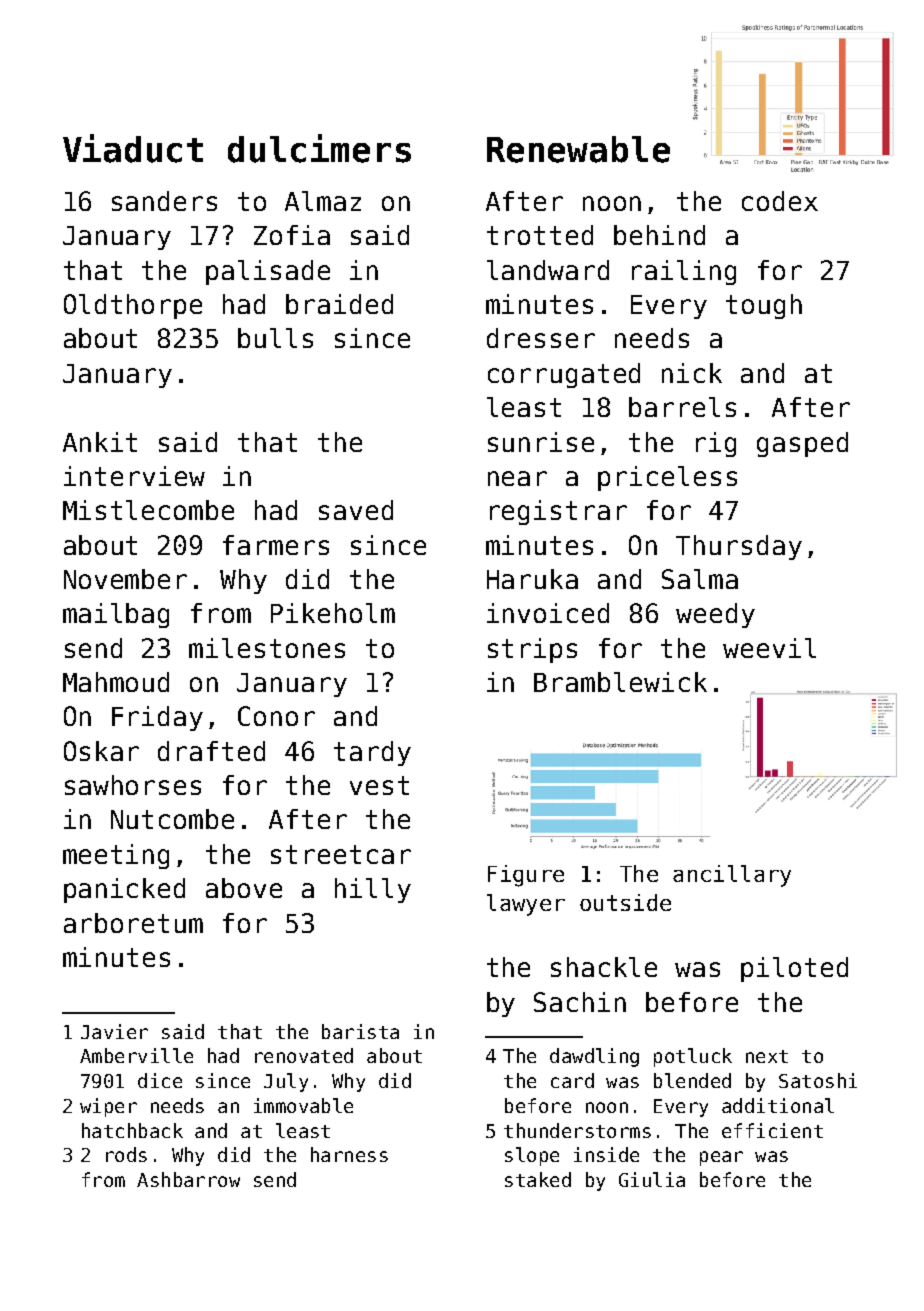 This screenshot has height=1311, width=924. I want to click on meeting, so click(116, 856).
